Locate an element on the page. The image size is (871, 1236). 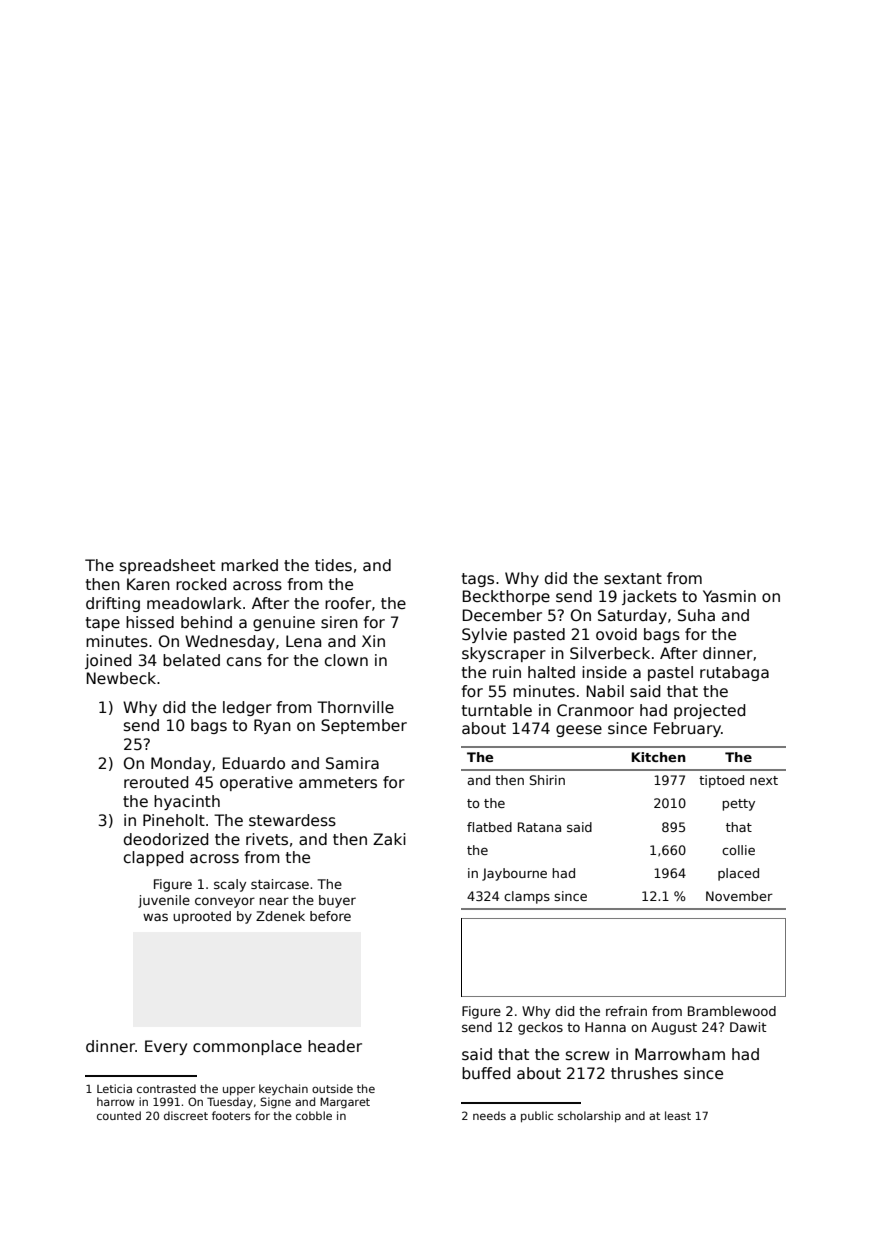
needs is located at coordinates (489, 1115).
